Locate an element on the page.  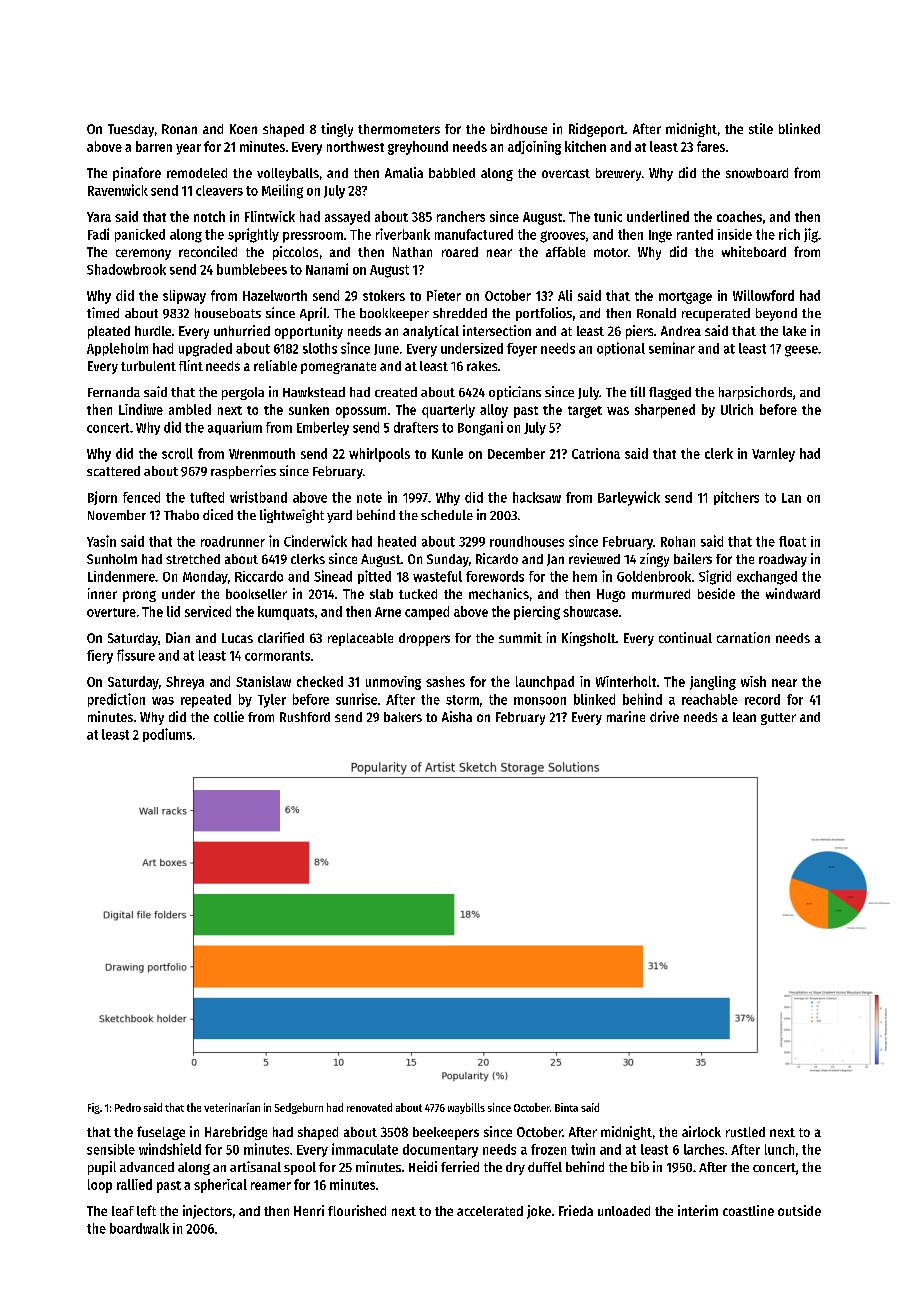
barren is located at coordinates (154, 146).
